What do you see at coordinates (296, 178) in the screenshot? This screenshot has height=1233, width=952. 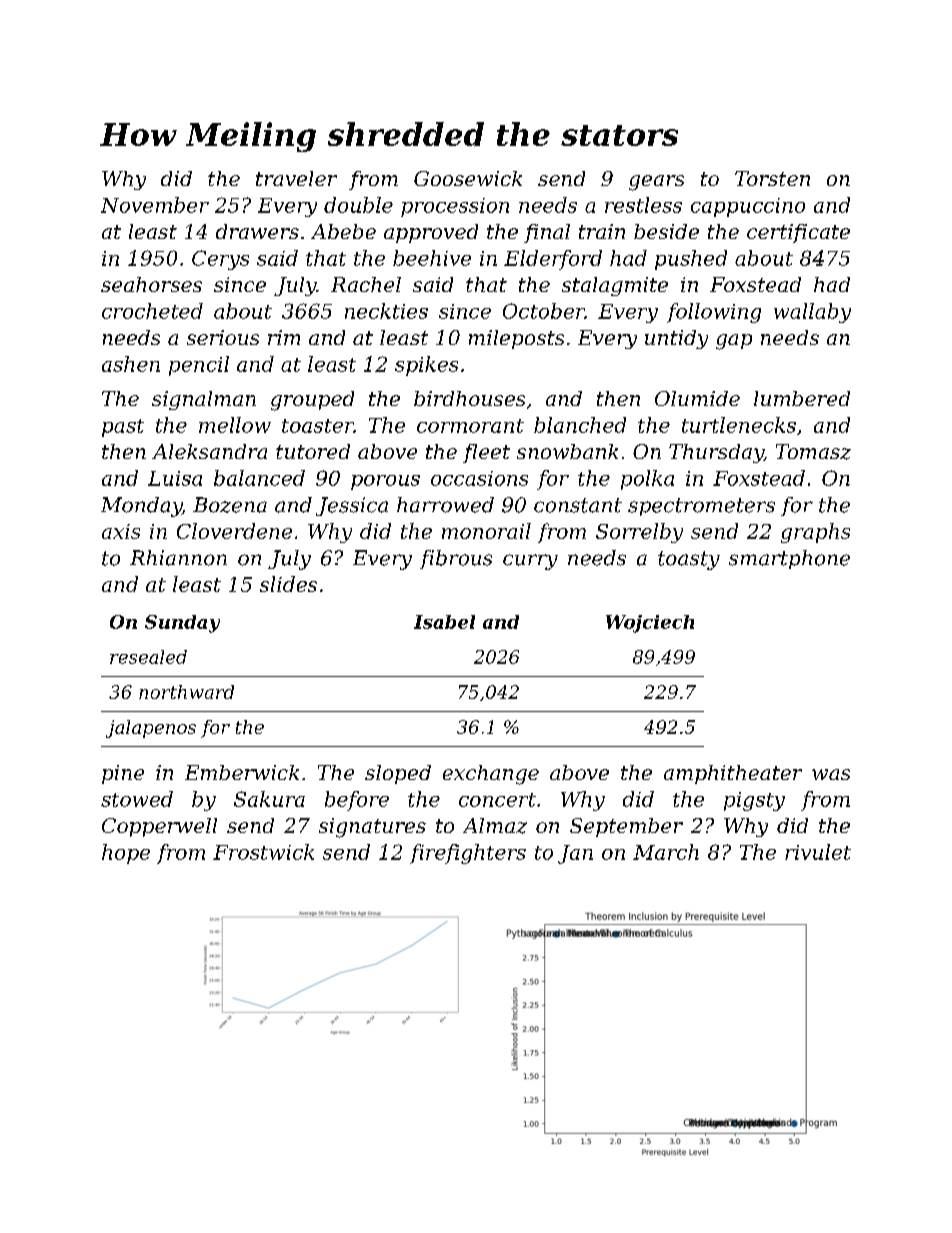 I see `traveler` at bounding box center [296, 178].
